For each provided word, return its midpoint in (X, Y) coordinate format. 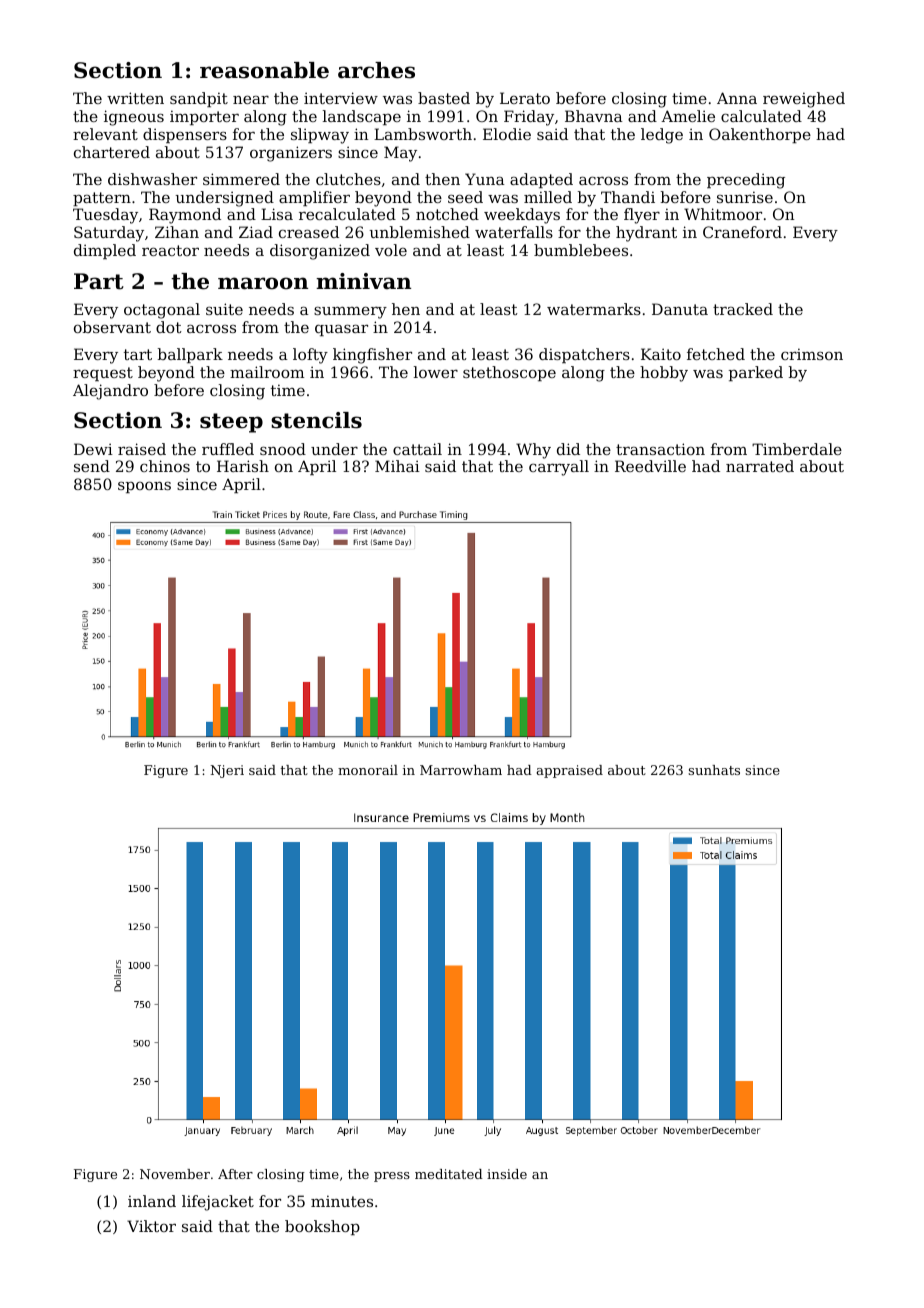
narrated (760, 466)
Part (99, 281)
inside (507, 1174)
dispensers (185, 135)
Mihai (397, 466)
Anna (737, 98)
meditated (449, 1174)
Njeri (227, 771)
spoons (144, 487)
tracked (743, 309)
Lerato (525, 98)
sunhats (714, 770)
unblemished (420, 232)
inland (152, 1201)
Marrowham (461, 770)
